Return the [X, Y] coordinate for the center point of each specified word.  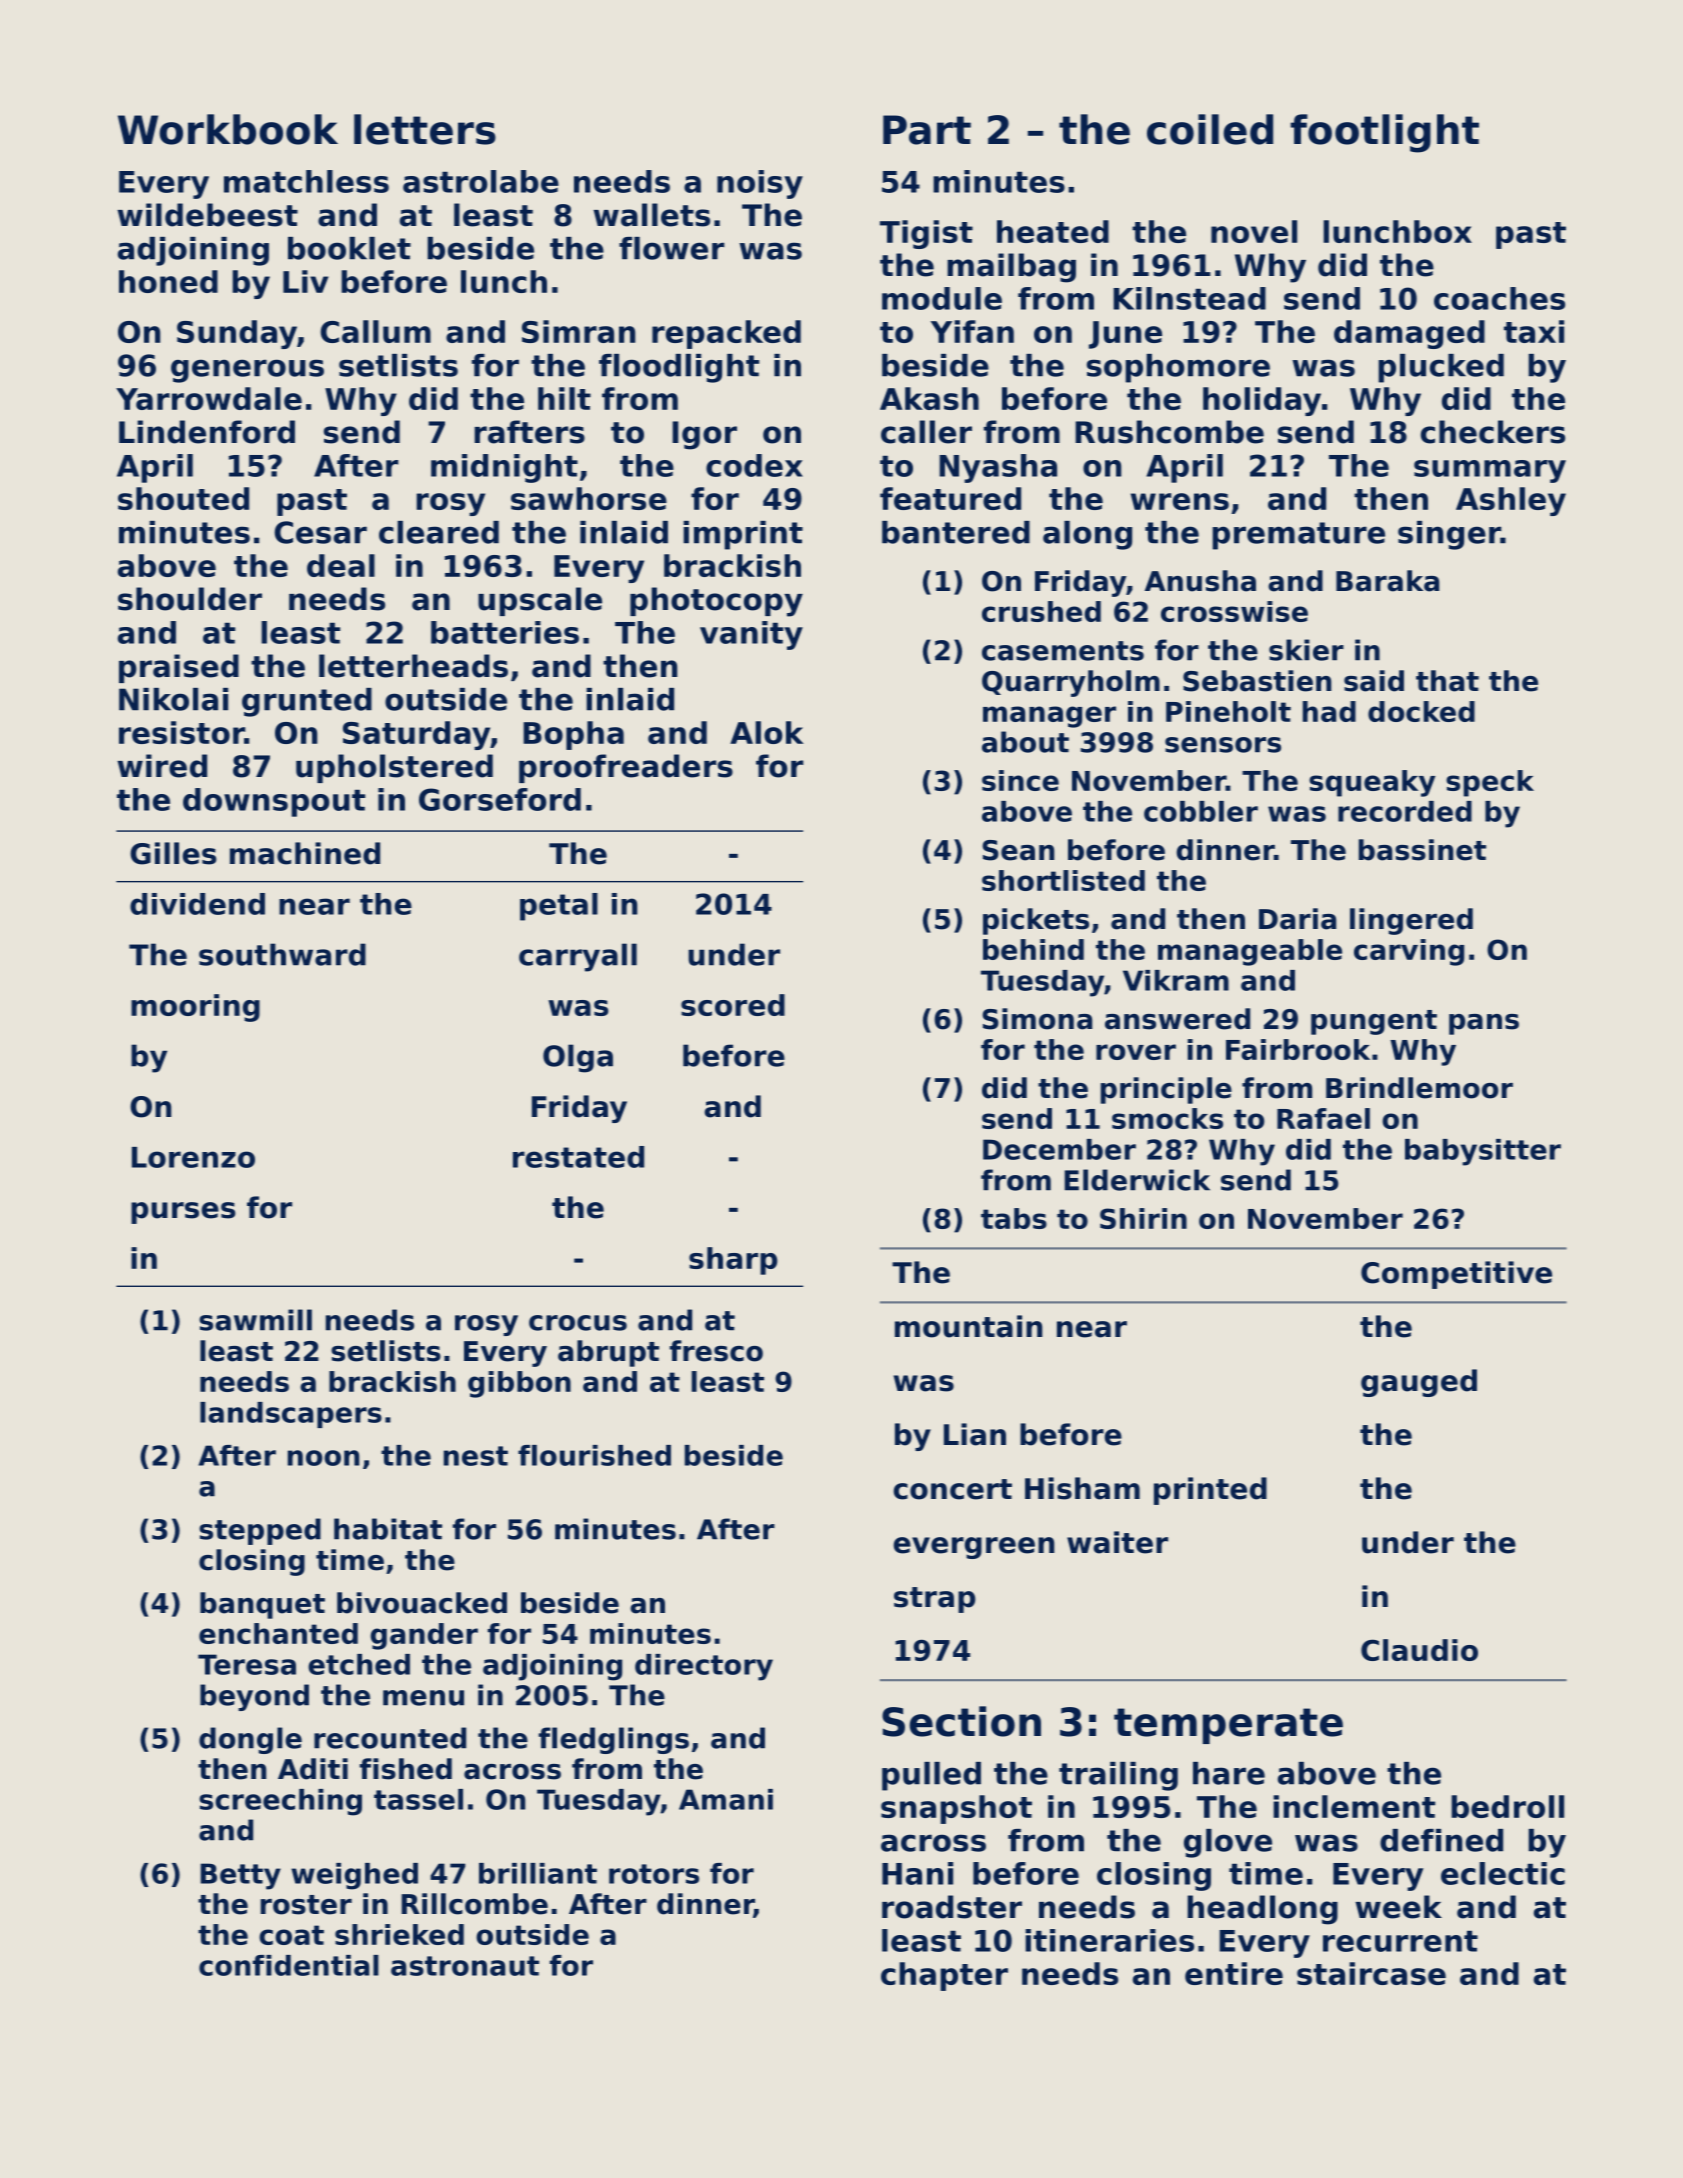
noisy [760, 184]
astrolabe [481, 181]
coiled [1210, 129]
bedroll [1507, 1806]
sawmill [255, 1320]
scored [733, 1005]
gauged [1419, 1383]
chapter [944, 1976]
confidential [289, 1965]
